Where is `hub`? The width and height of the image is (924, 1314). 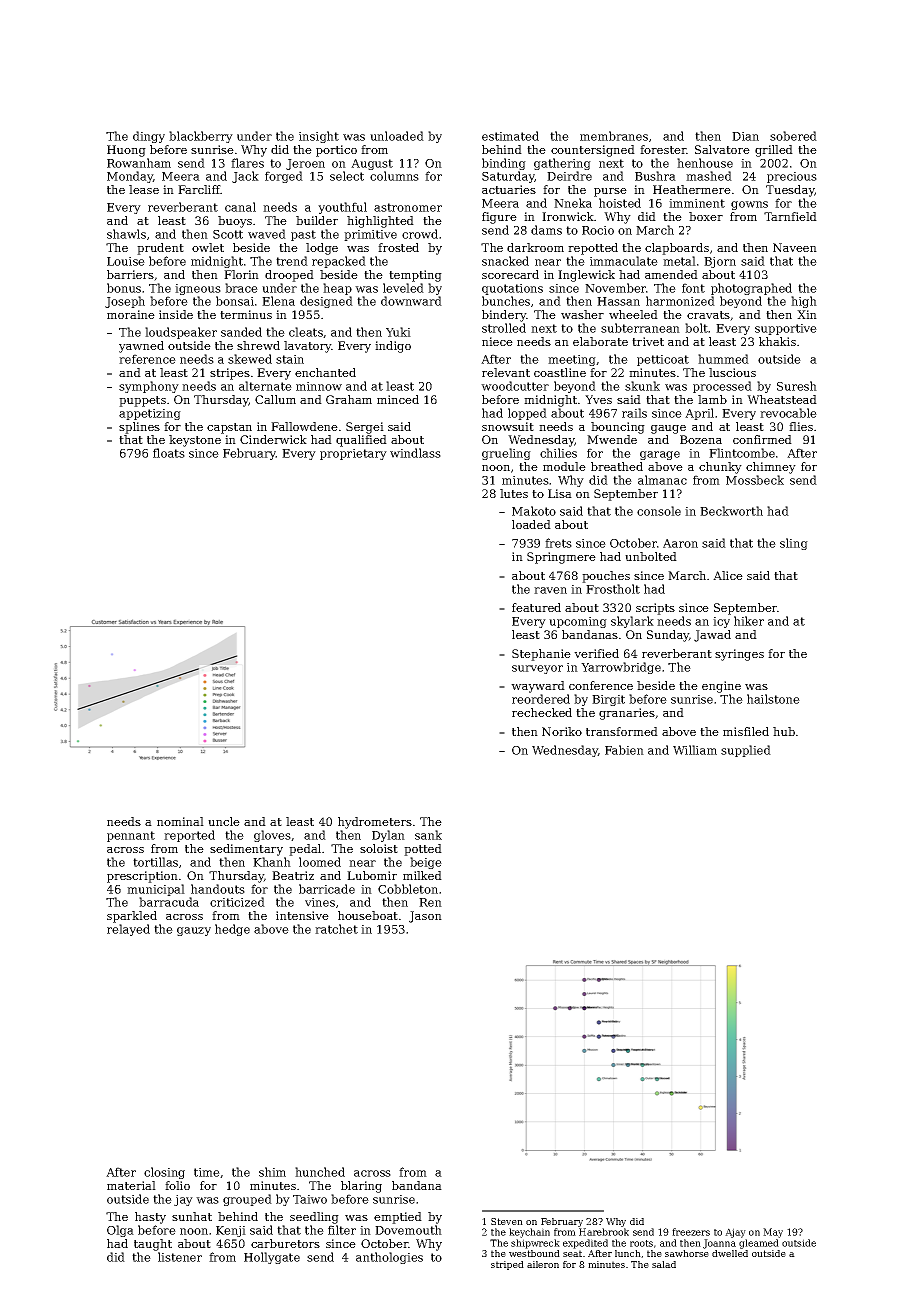
hub is located at coordinates (784, 731).
